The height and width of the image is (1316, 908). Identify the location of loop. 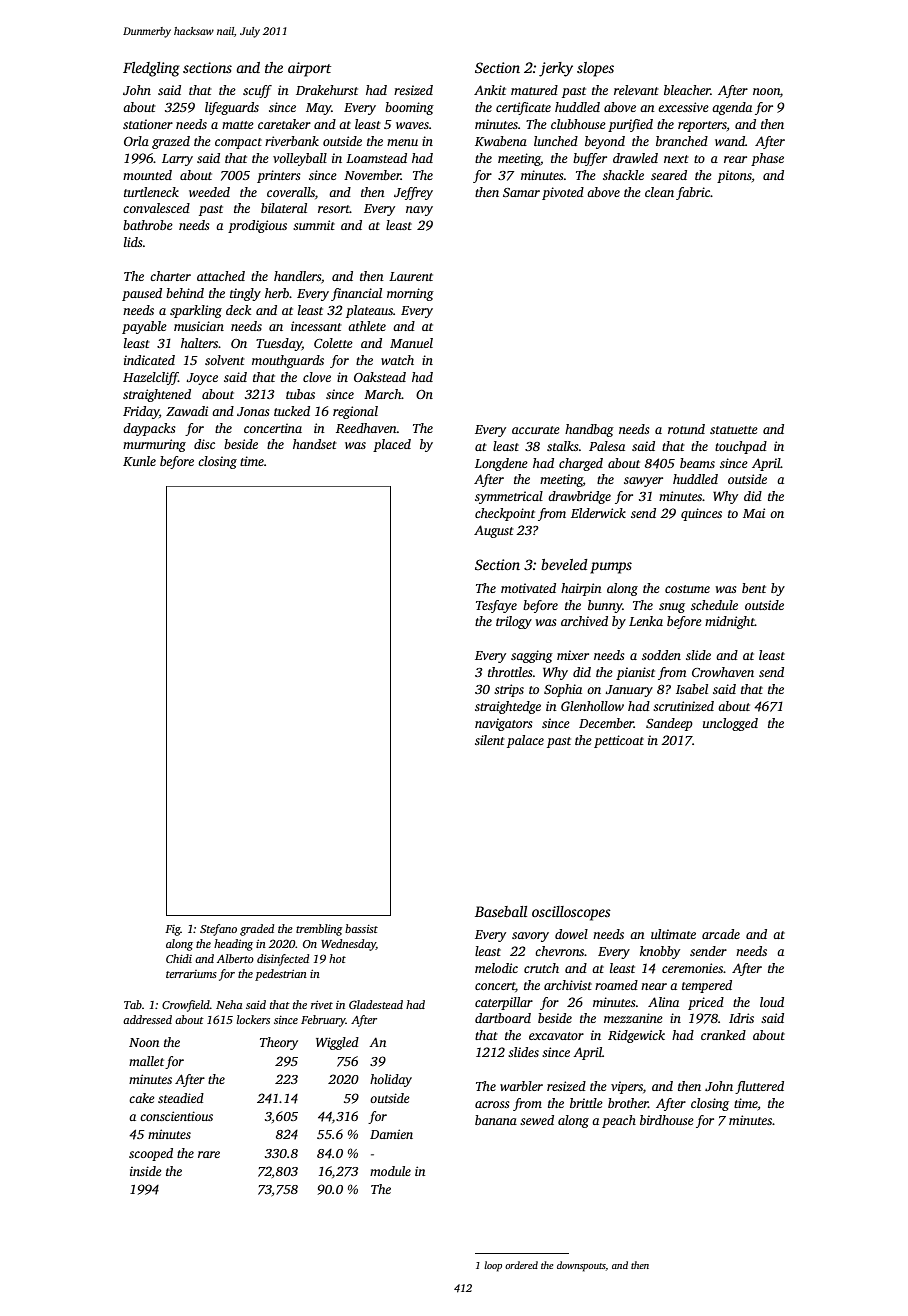
(493, 1266).
